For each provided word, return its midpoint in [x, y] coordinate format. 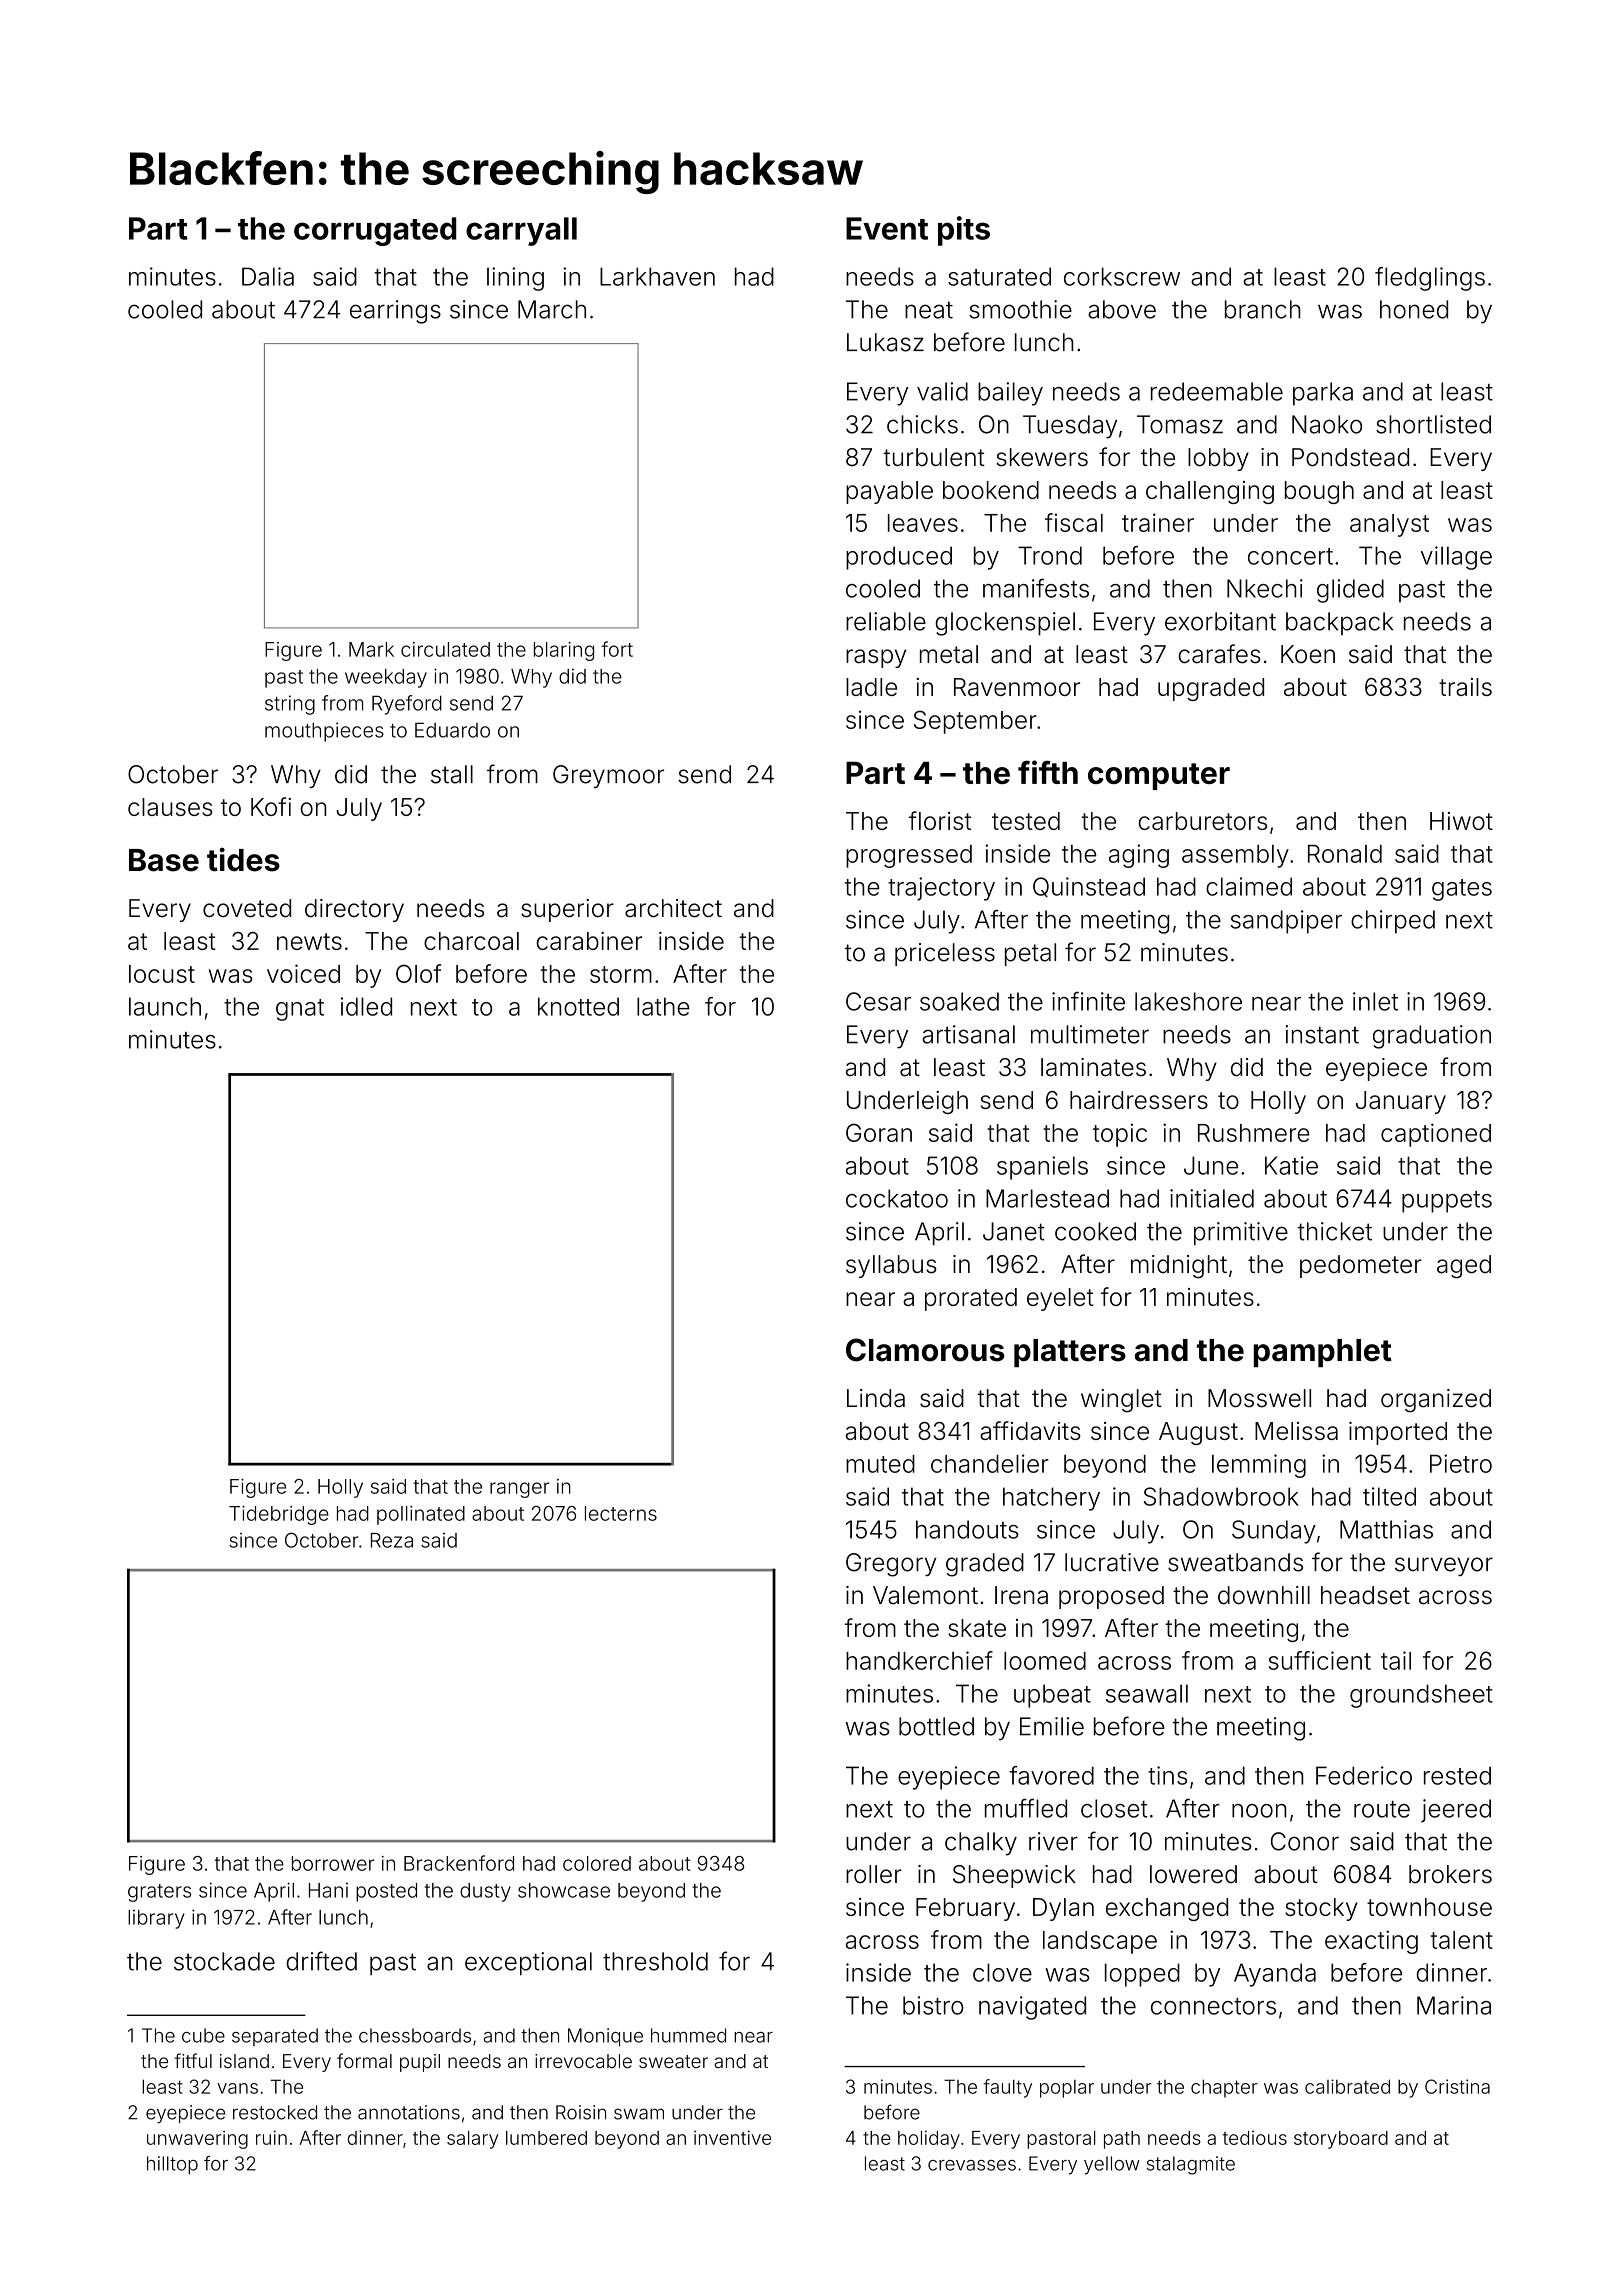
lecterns [621, 1513]
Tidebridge [279, 1515]
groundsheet [1421, 1696]
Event [887, 228]
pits [964, 231]
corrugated [375, 231]
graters [160, 1893]
